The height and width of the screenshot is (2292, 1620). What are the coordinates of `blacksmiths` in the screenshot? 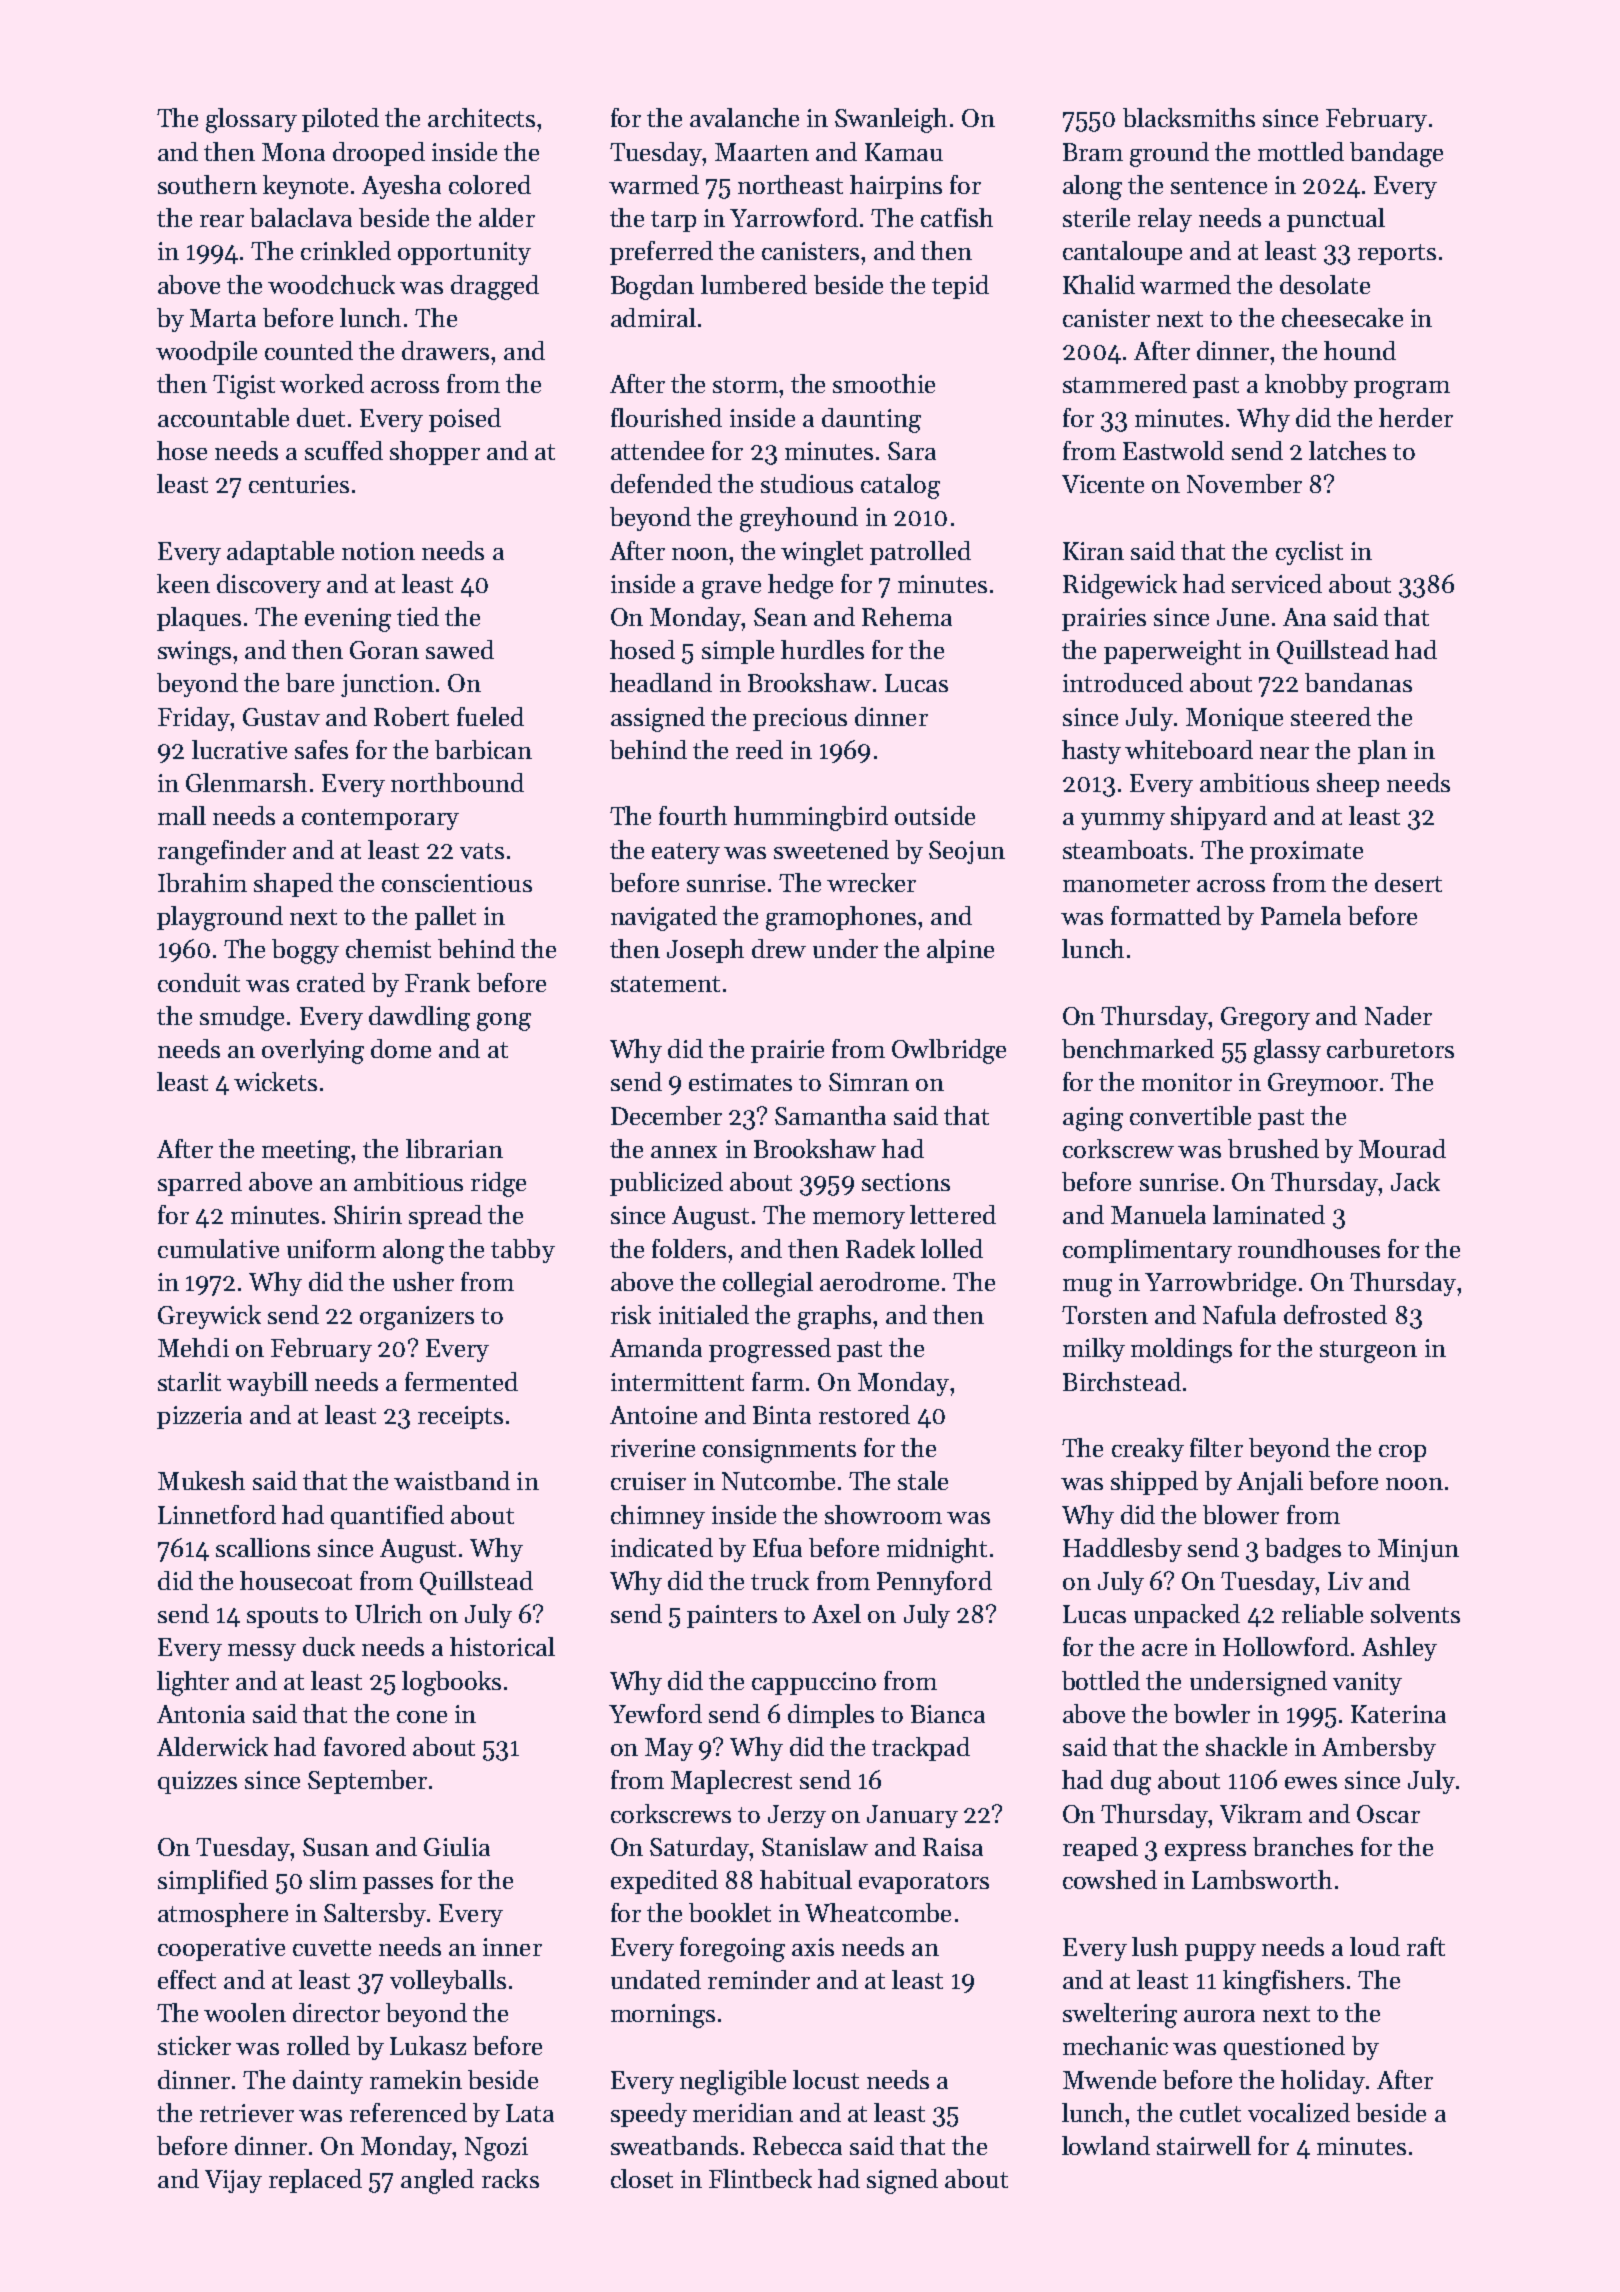 It's located at (1189, 117).
